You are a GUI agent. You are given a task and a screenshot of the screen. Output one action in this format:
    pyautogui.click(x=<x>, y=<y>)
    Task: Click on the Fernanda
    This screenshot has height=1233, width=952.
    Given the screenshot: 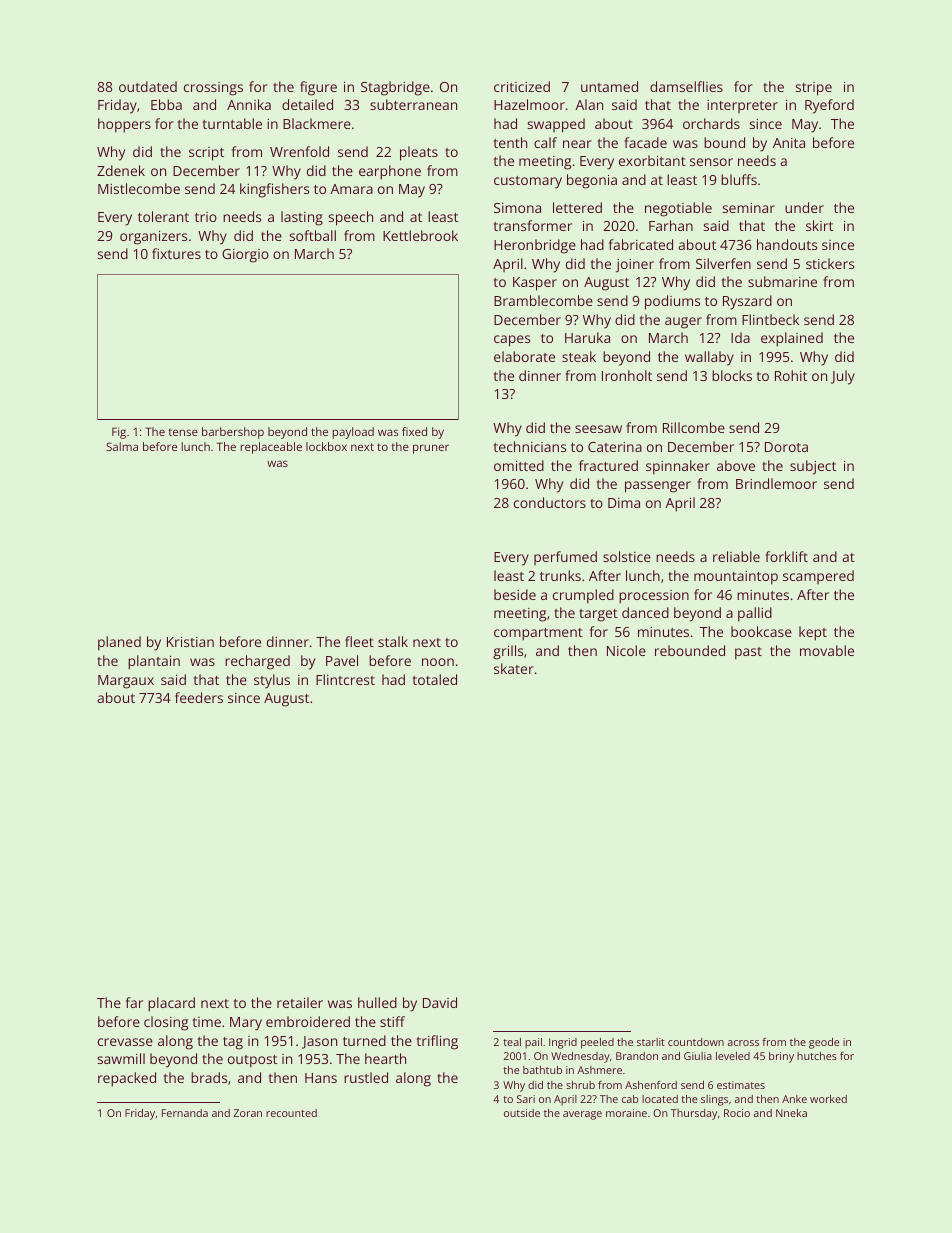 What is the action you would take?
    pyautogui.click(x=185, y=1113)
